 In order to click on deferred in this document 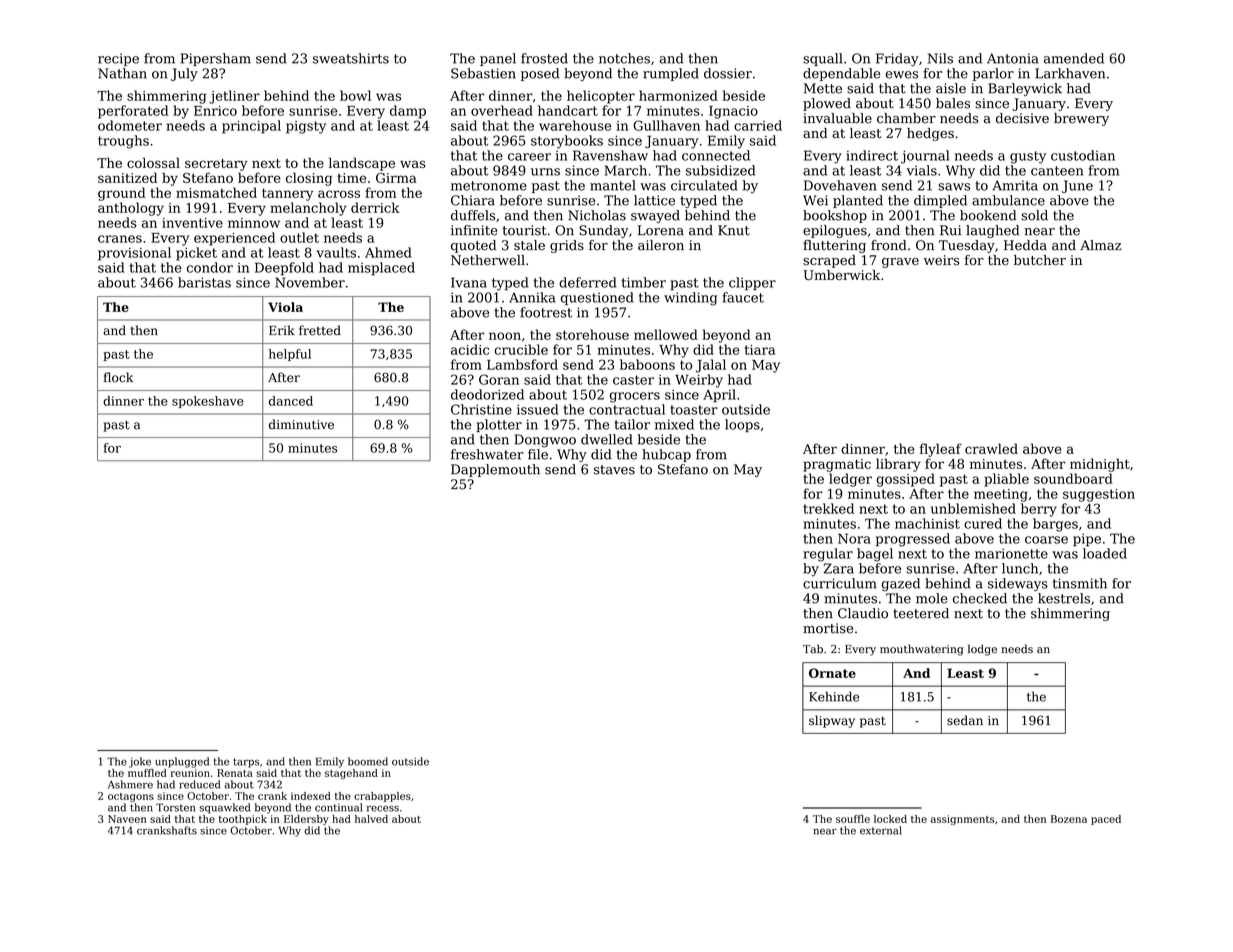, I will do `click(587, 282)`.
